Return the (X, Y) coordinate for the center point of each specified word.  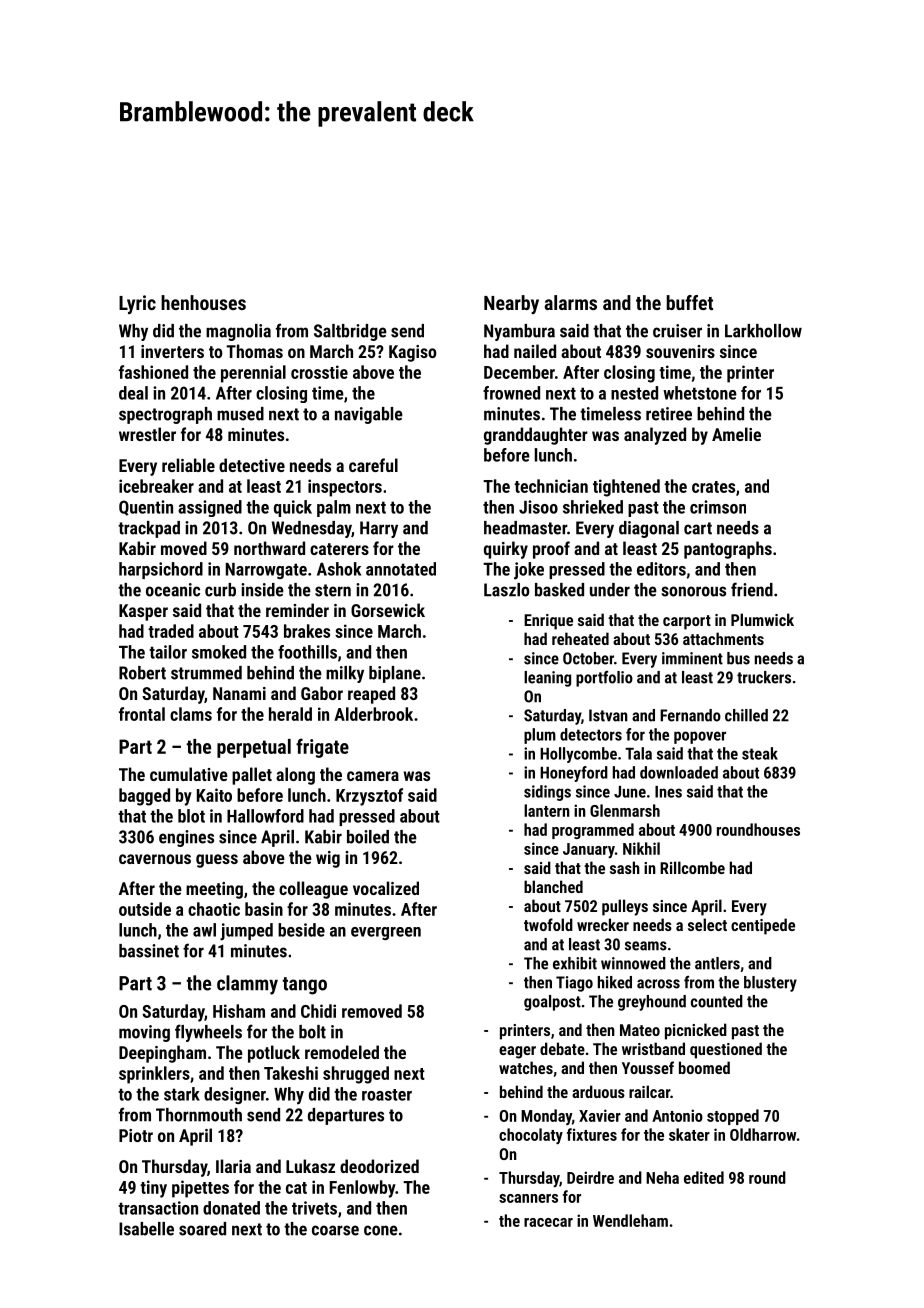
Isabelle (146, 1229)
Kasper (143, 612)
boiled (368, 837)
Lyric (137, 304)
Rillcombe (692, 867)
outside (145, 909)
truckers (764, 677)
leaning (547, 679)
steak (760, 753)
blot (191, 816)
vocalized (386, 888)
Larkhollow (763, 331)
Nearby (511, 304)
